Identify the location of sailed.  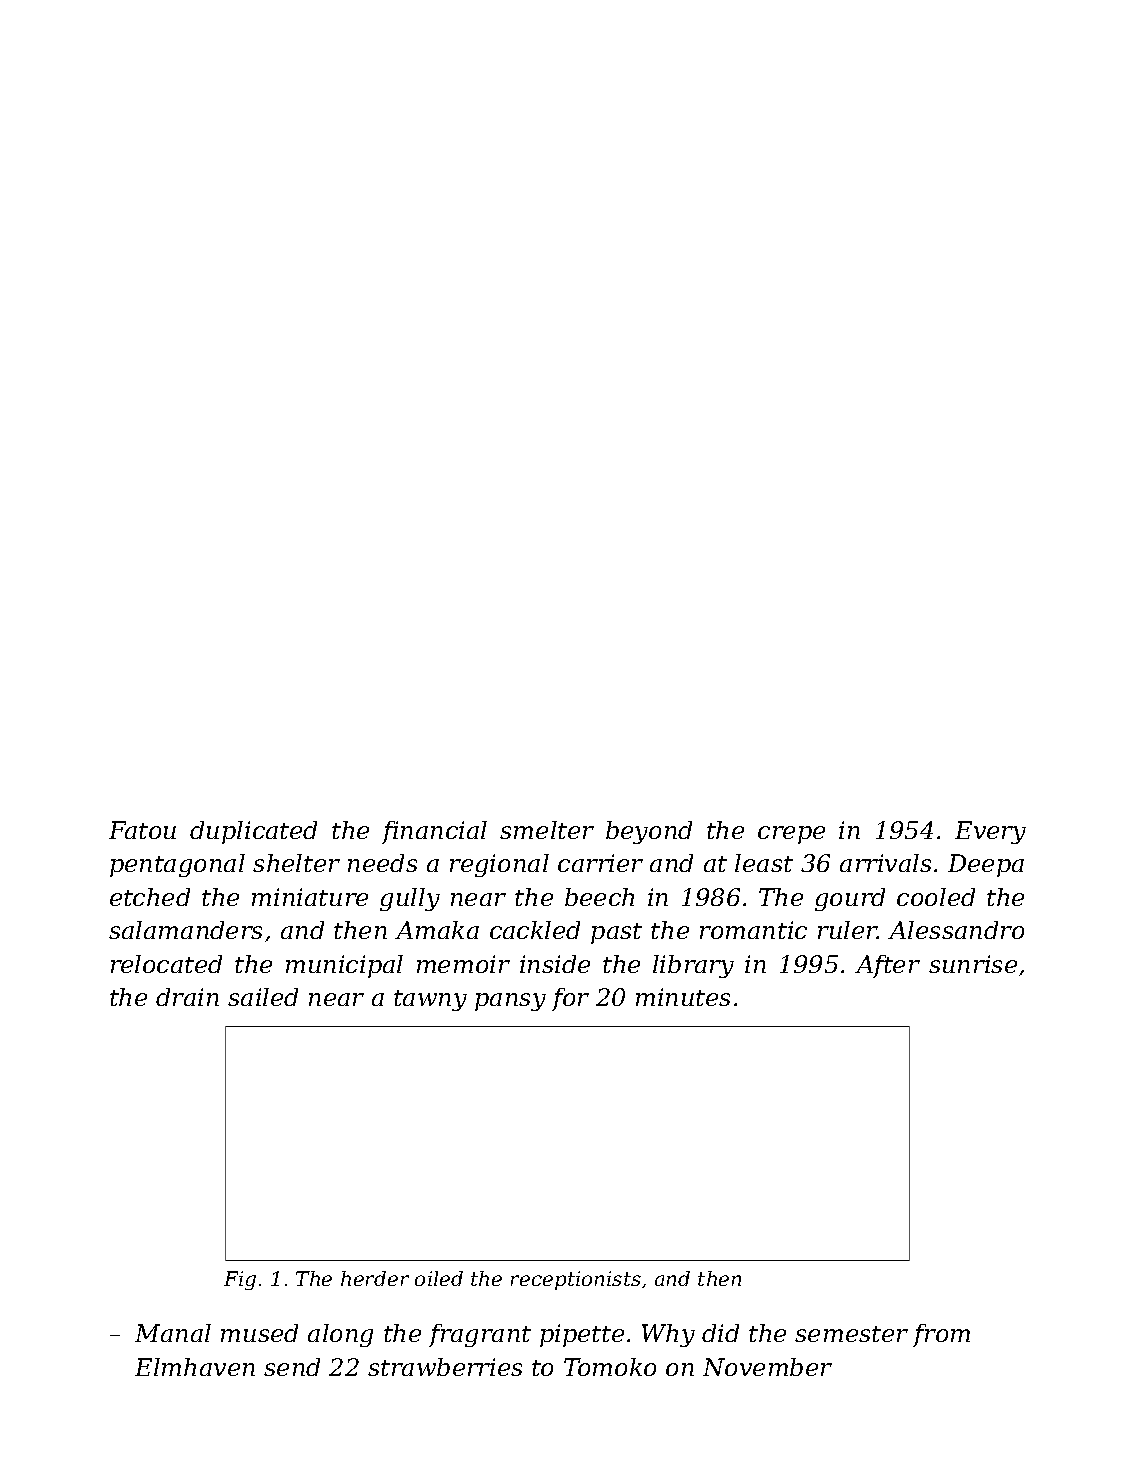
(263, 997).
